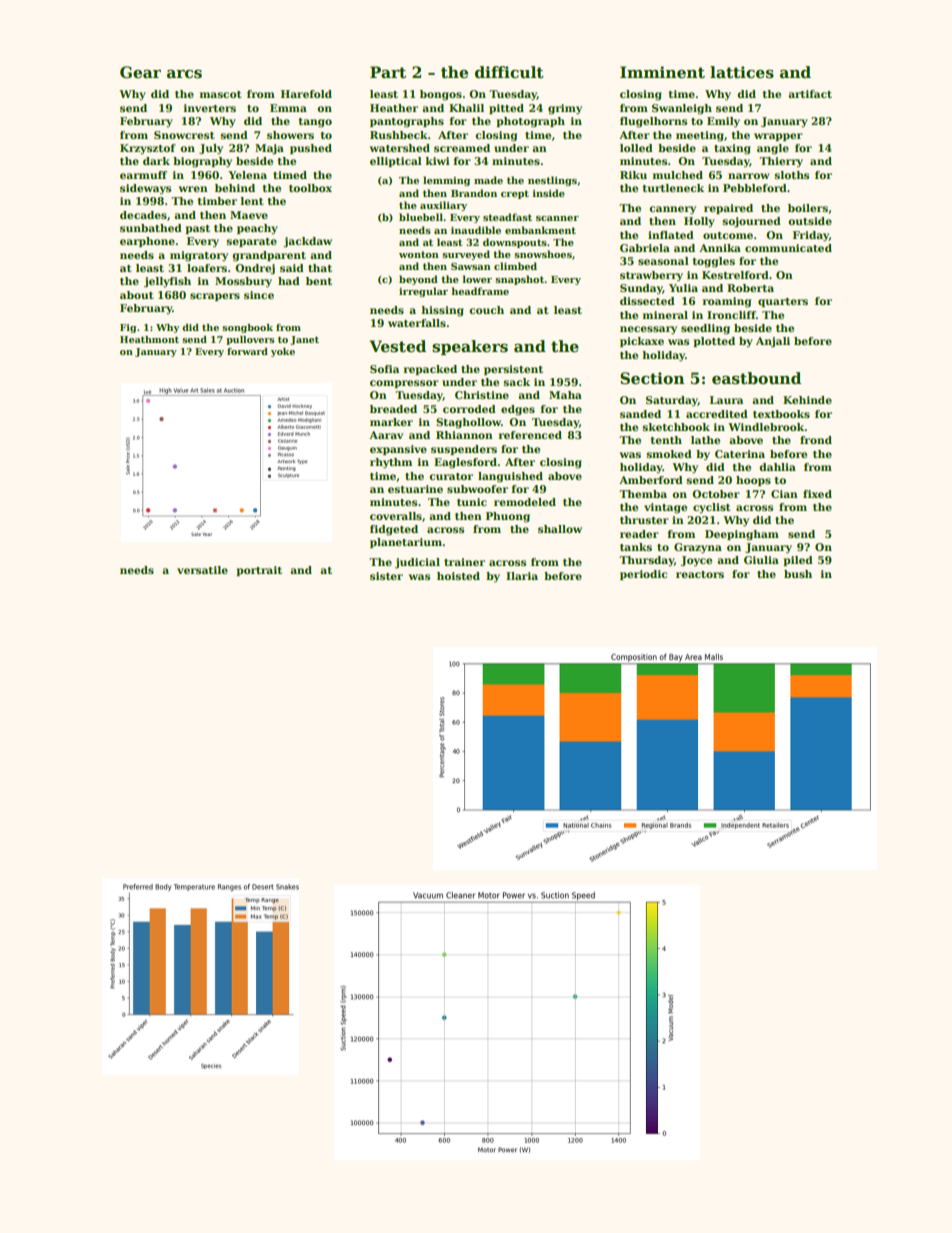 This document has width=952, height=1233. Describe the element at coordinates (742, 72) in the document. I see `lattices` at that location.
